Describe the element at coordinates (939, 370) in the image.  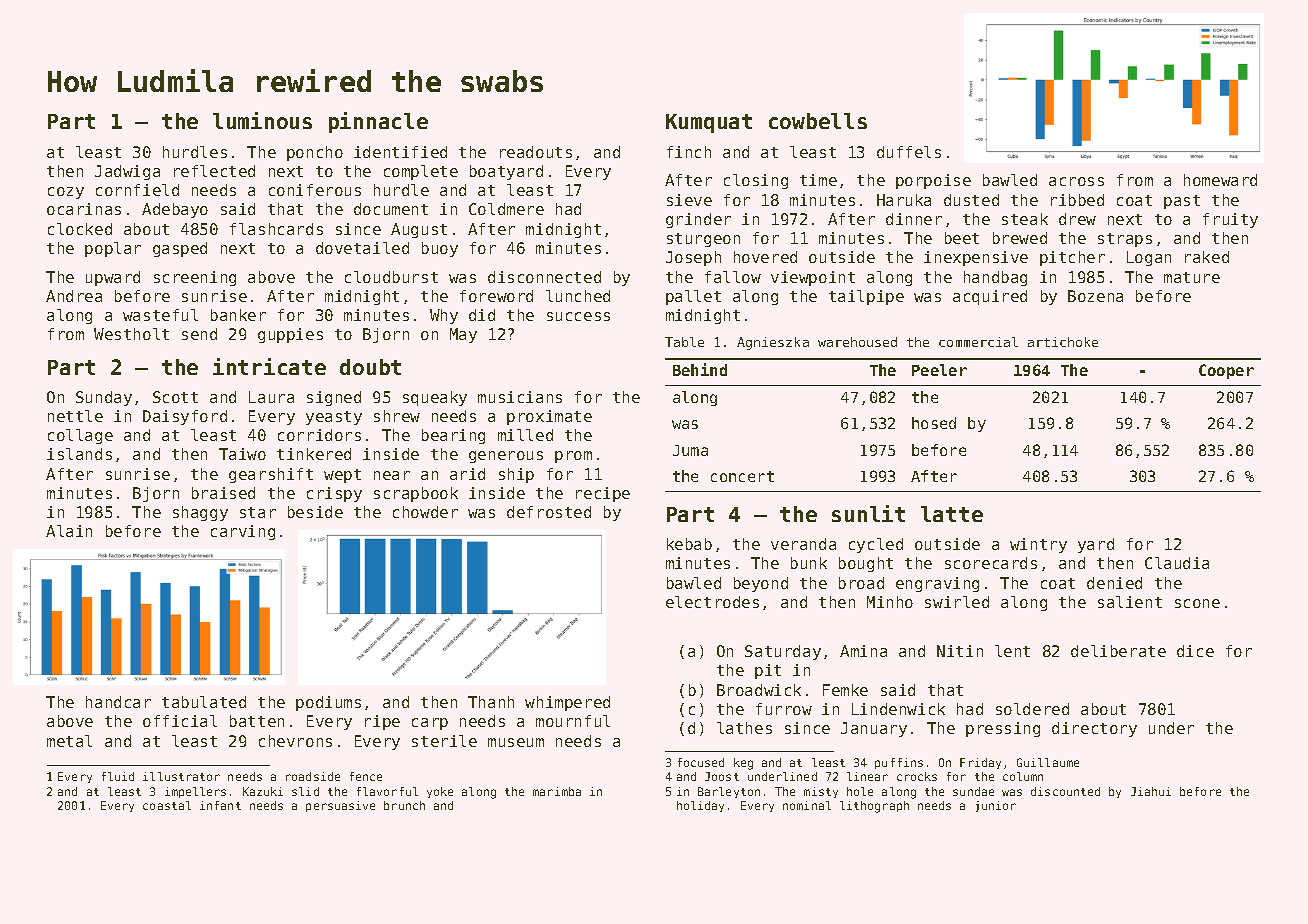
I see `Peeler` at that location.
